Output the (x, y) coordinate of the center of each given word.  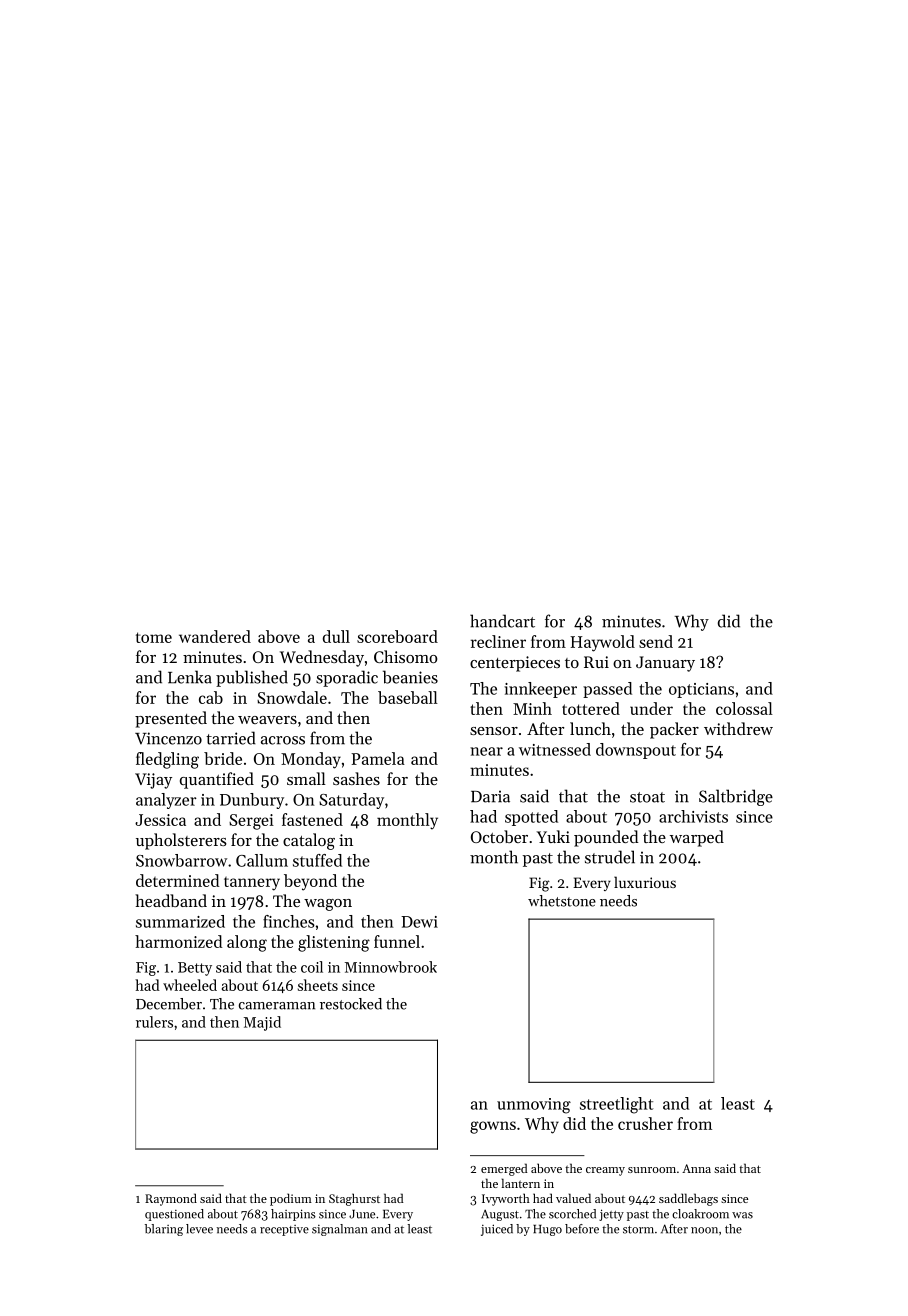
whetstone (562, 901)
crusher (645, 1123)
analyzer (166, 801)
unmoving (534, 1106)
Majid (262, 1023)
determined (178, 880)
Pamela (378, 758)
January (665, 664)
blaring (164, 1230)
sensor (494, 731)
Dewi (419, 922)
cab (211, 697)
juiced (497, 1230)
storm (638, 1230)
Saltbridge (736, 797)
